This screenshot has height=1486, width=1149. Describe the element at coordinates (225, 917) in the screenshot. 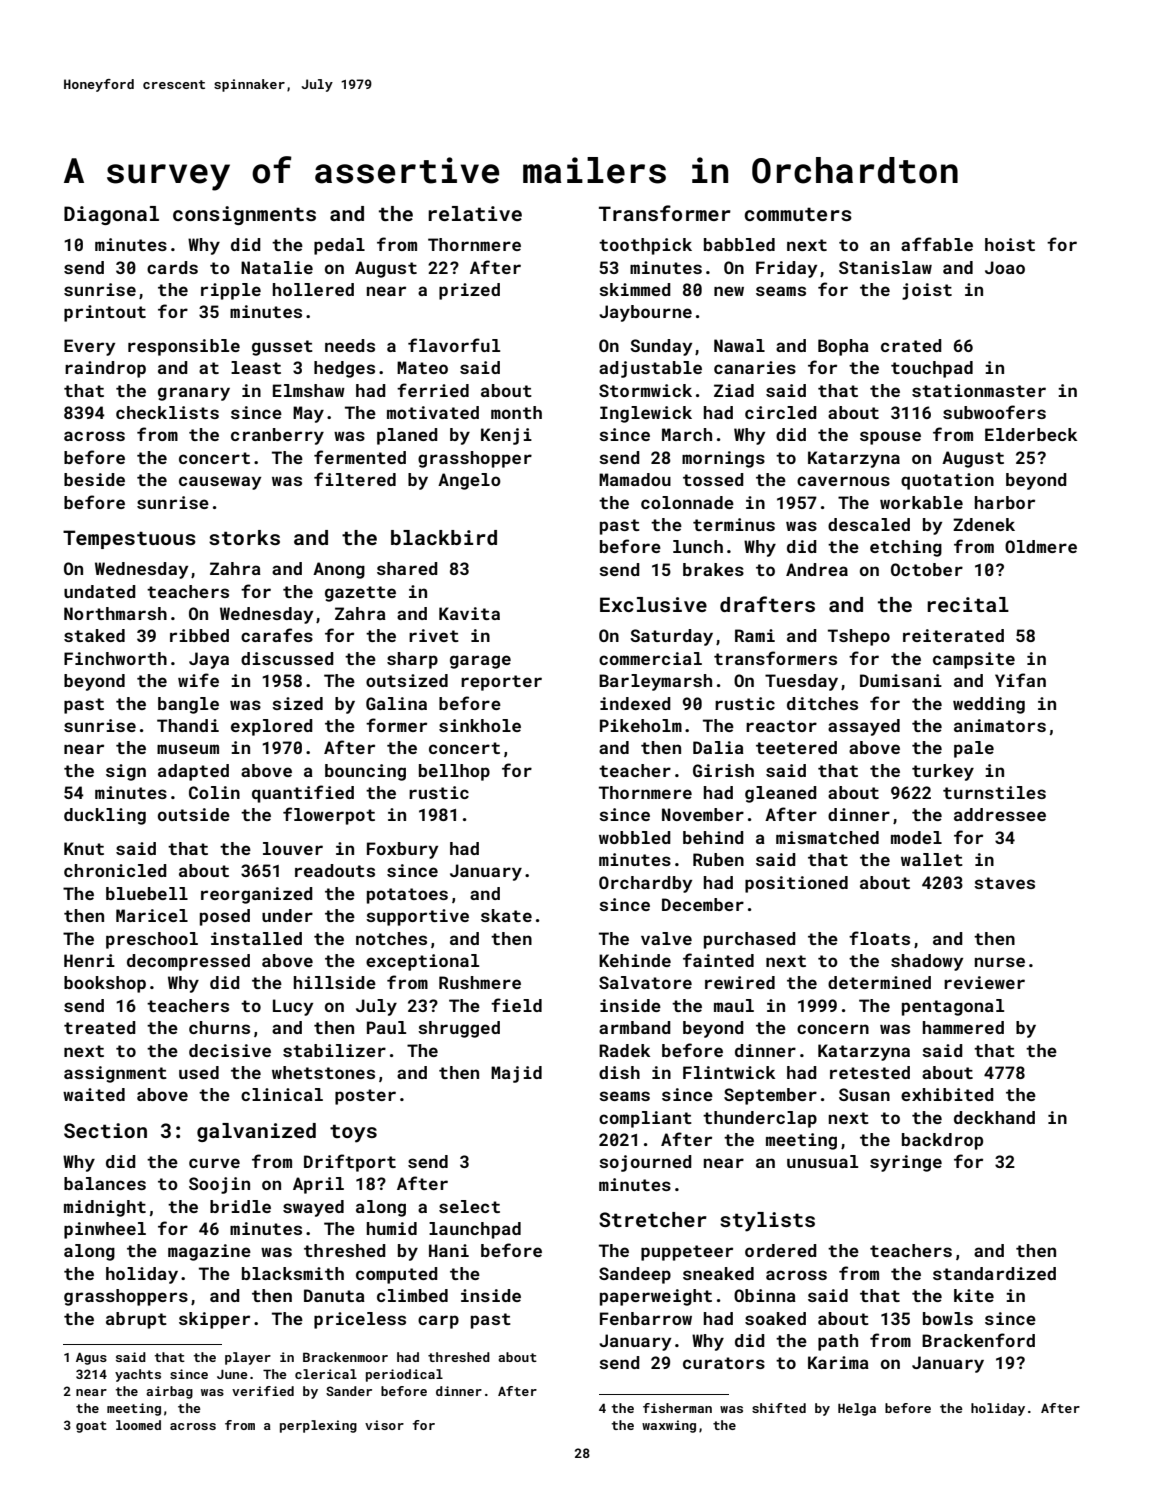

I see `posed` at that location.
